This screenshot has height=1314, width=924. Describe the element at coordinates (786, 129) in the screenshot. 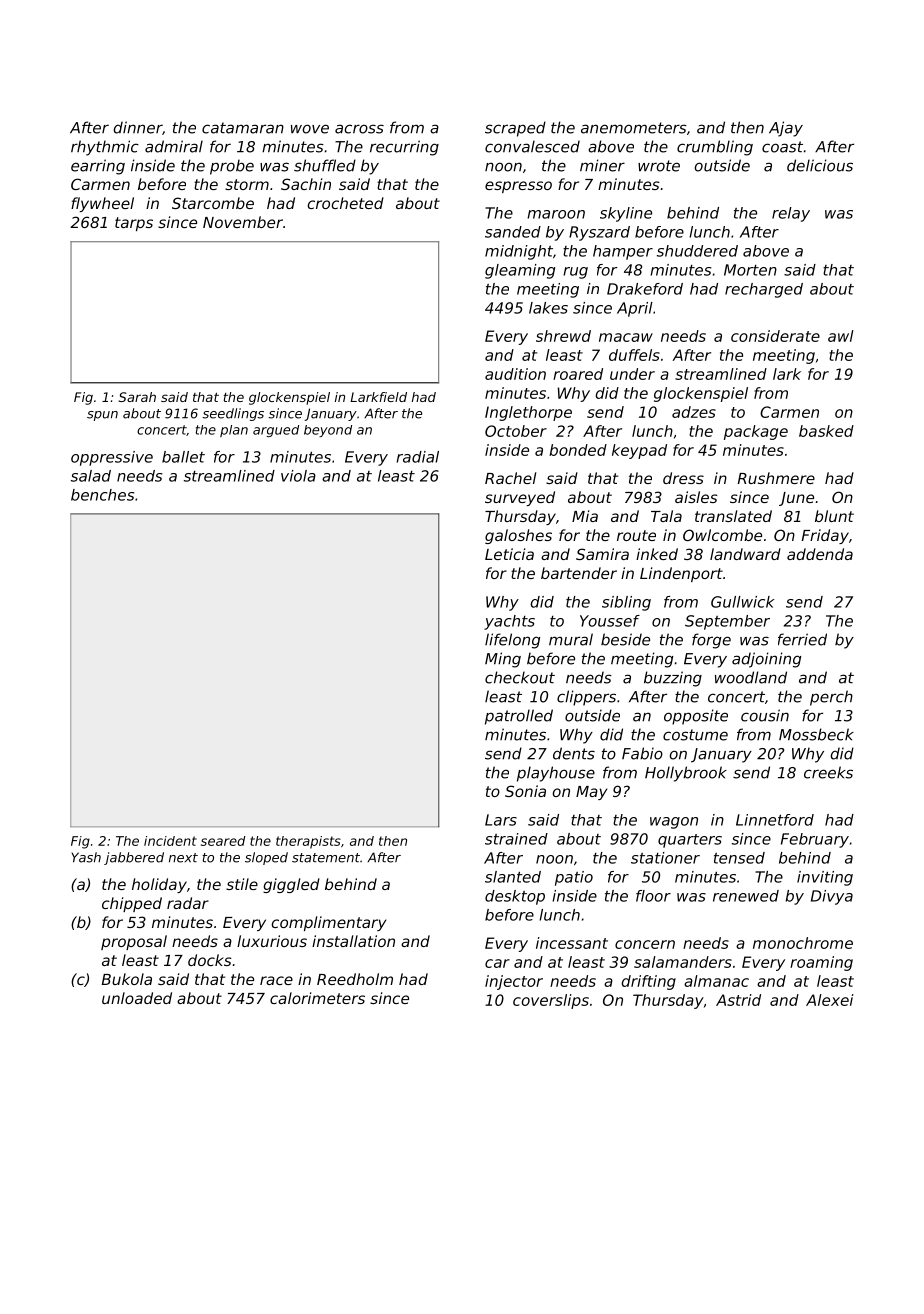

I see `Ajay` at that location.
